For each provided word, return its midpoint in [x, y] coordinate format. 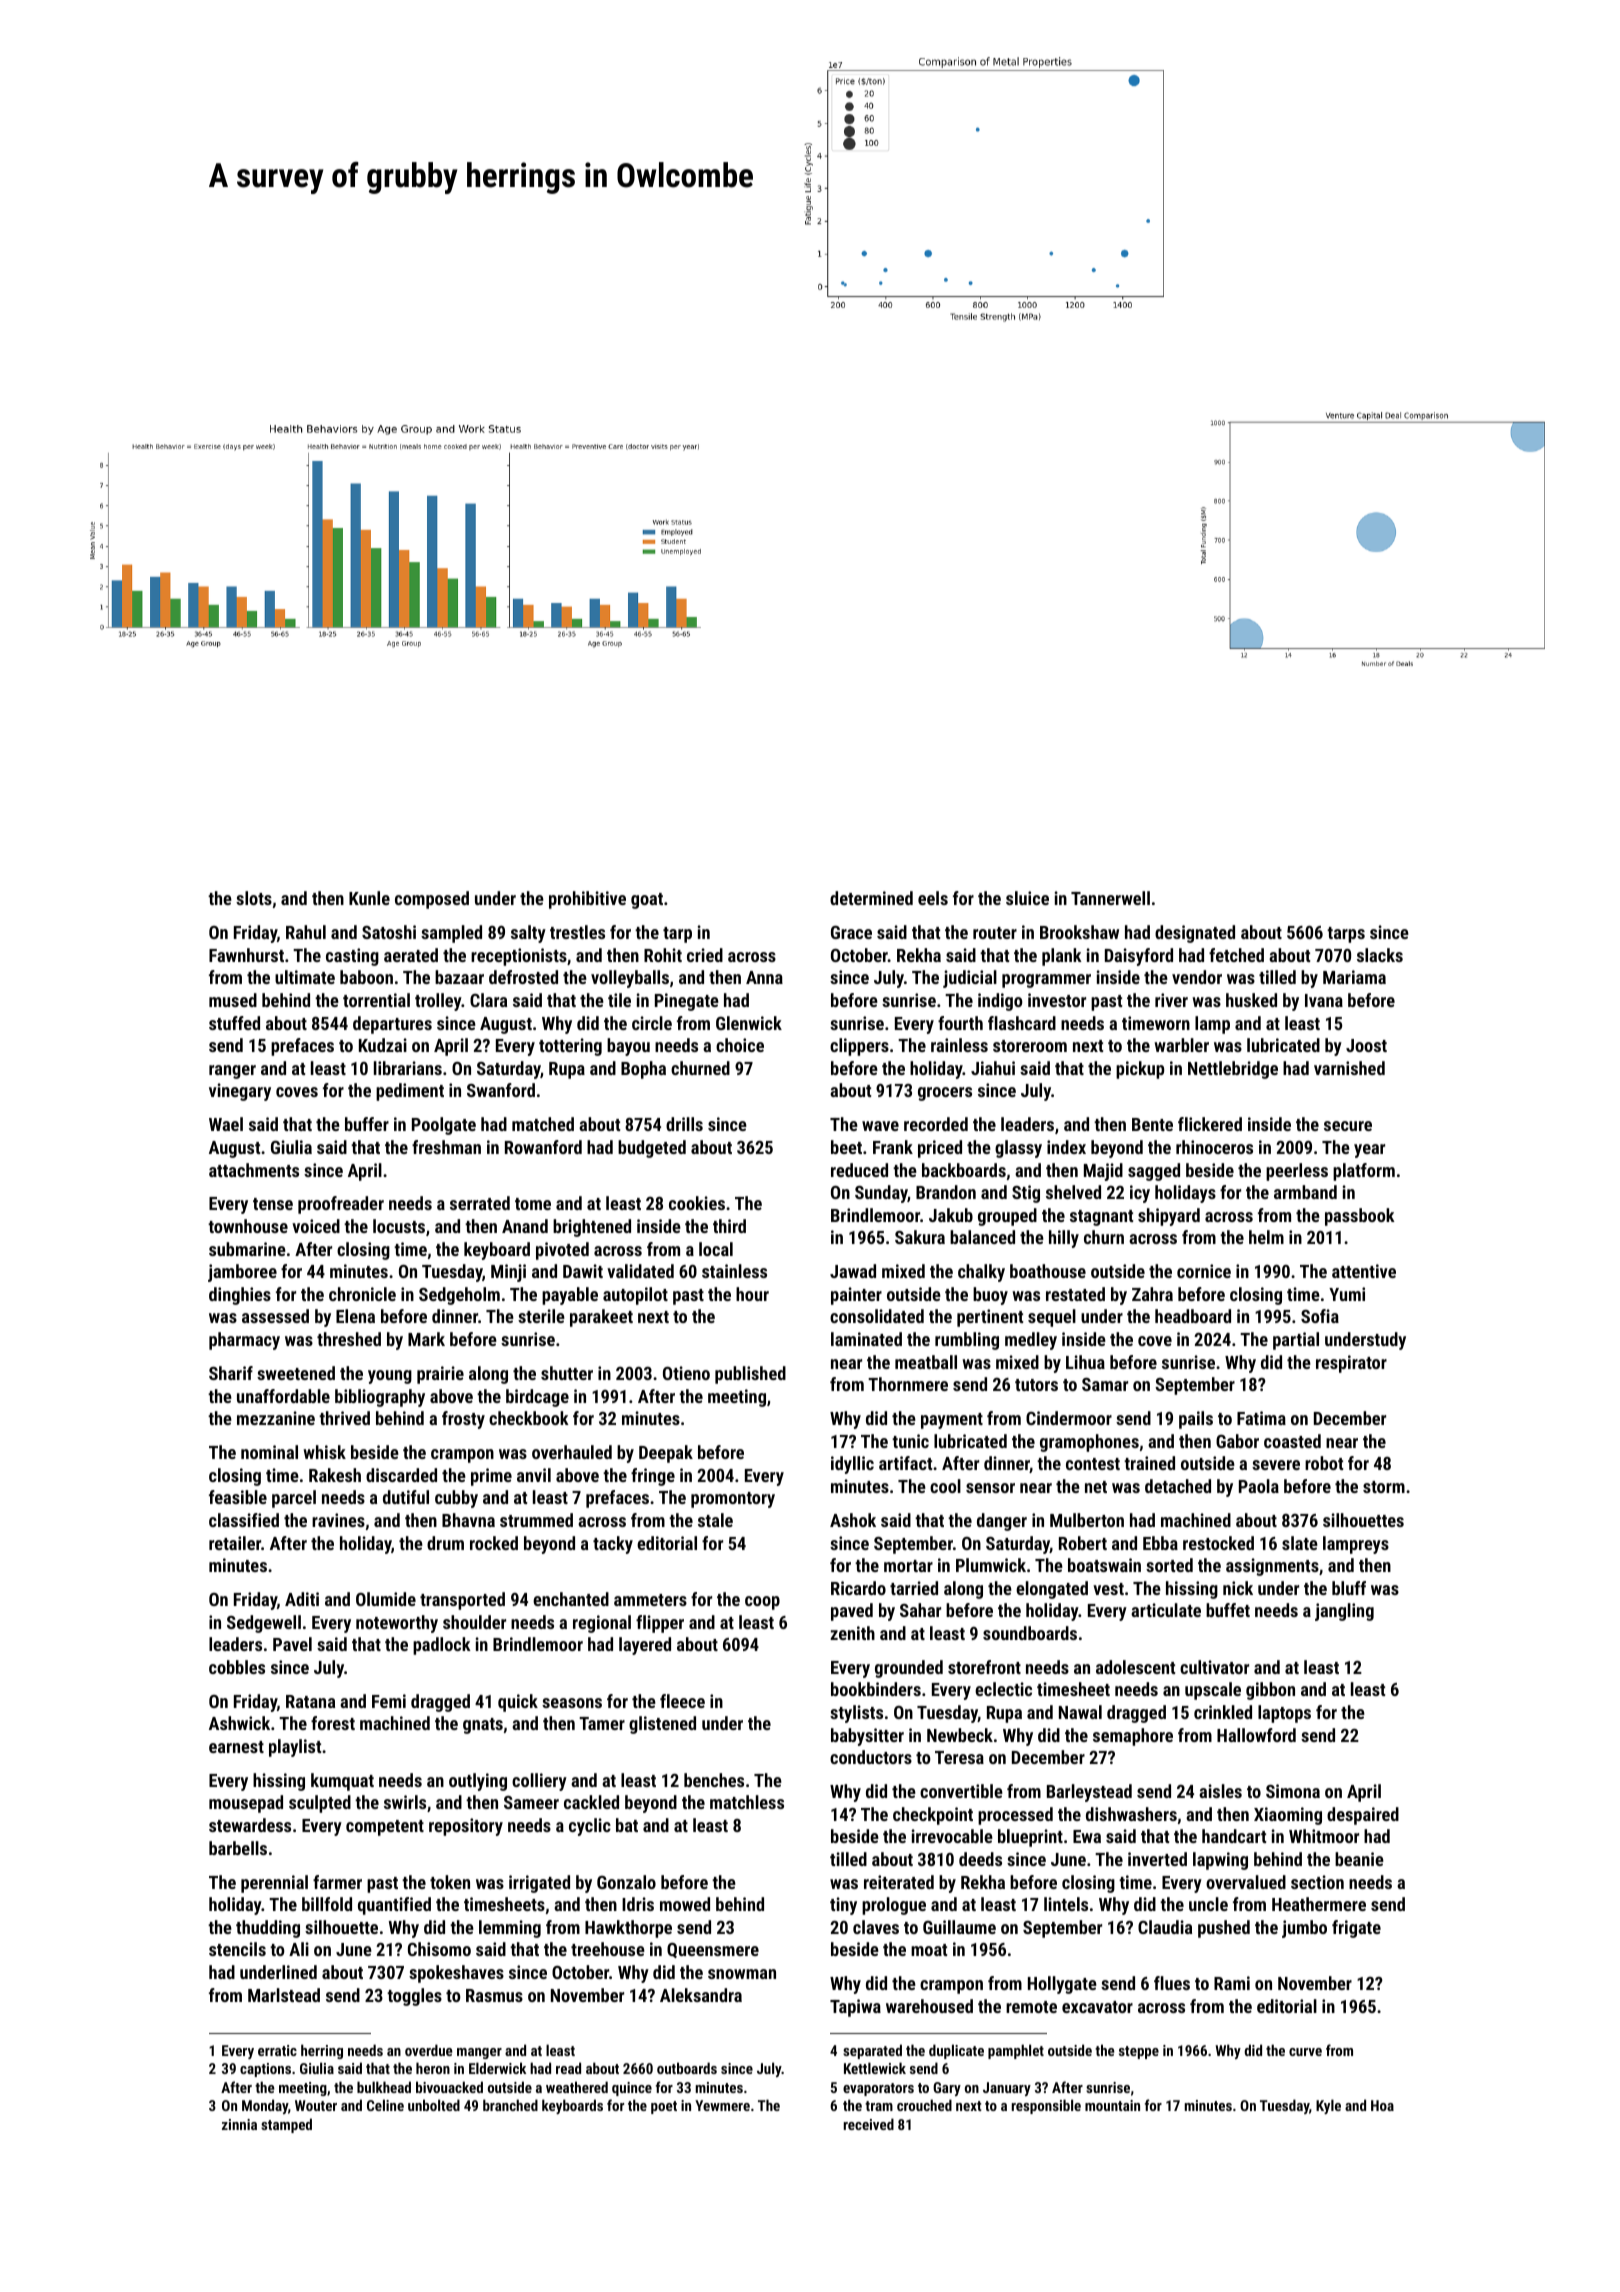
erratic [277, 2050]
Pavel [292, 1644]
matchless [747, 1802]
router [995, 933]
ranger [232, 1072]
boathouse [1048, 1271]
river [1171, 1000]
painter [856, 1296]
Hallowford [1256, 1735]
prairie [440, 1375]
